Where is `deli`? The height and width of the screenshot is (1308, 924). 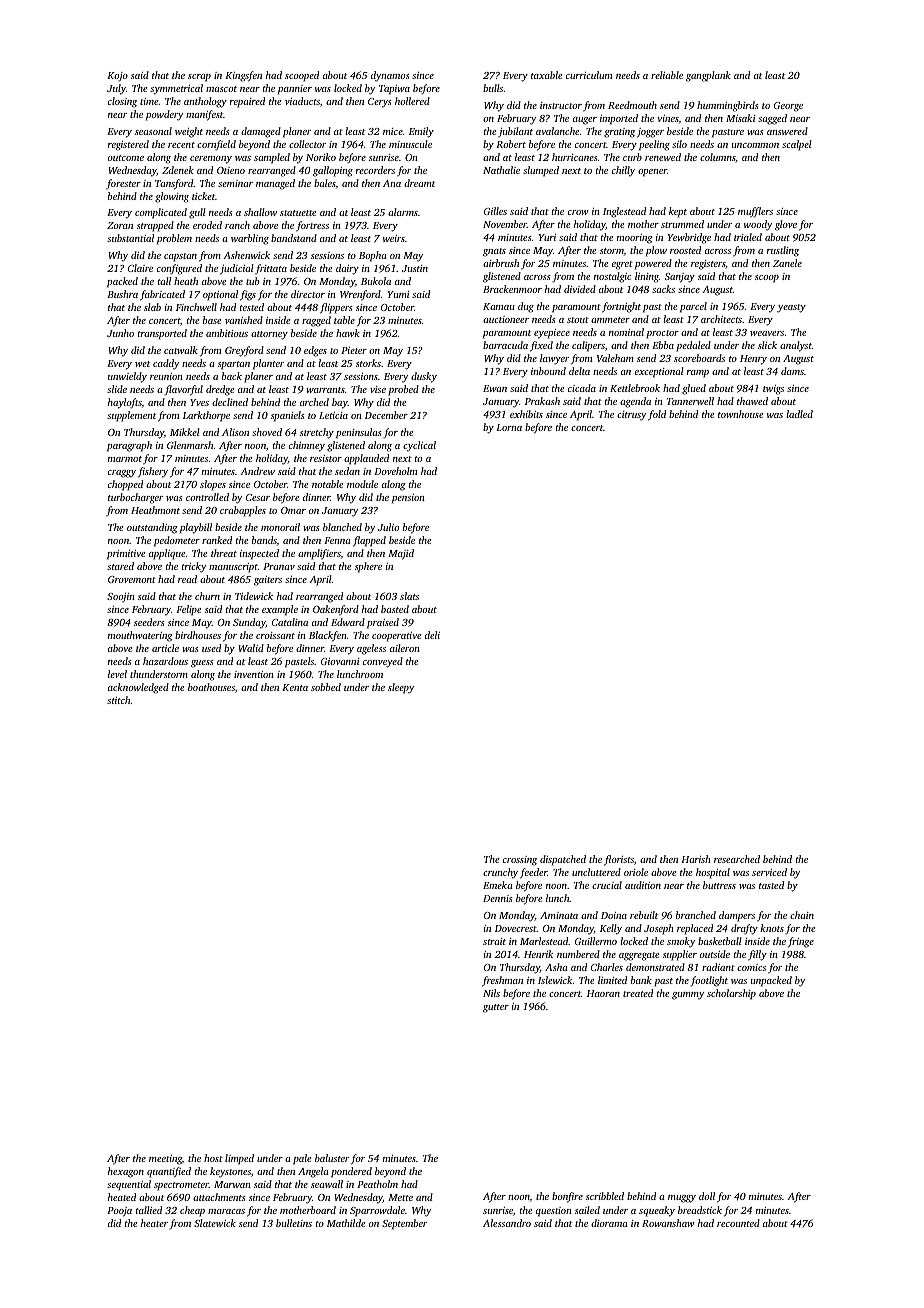
deli is located at coordinates (432, 635).
